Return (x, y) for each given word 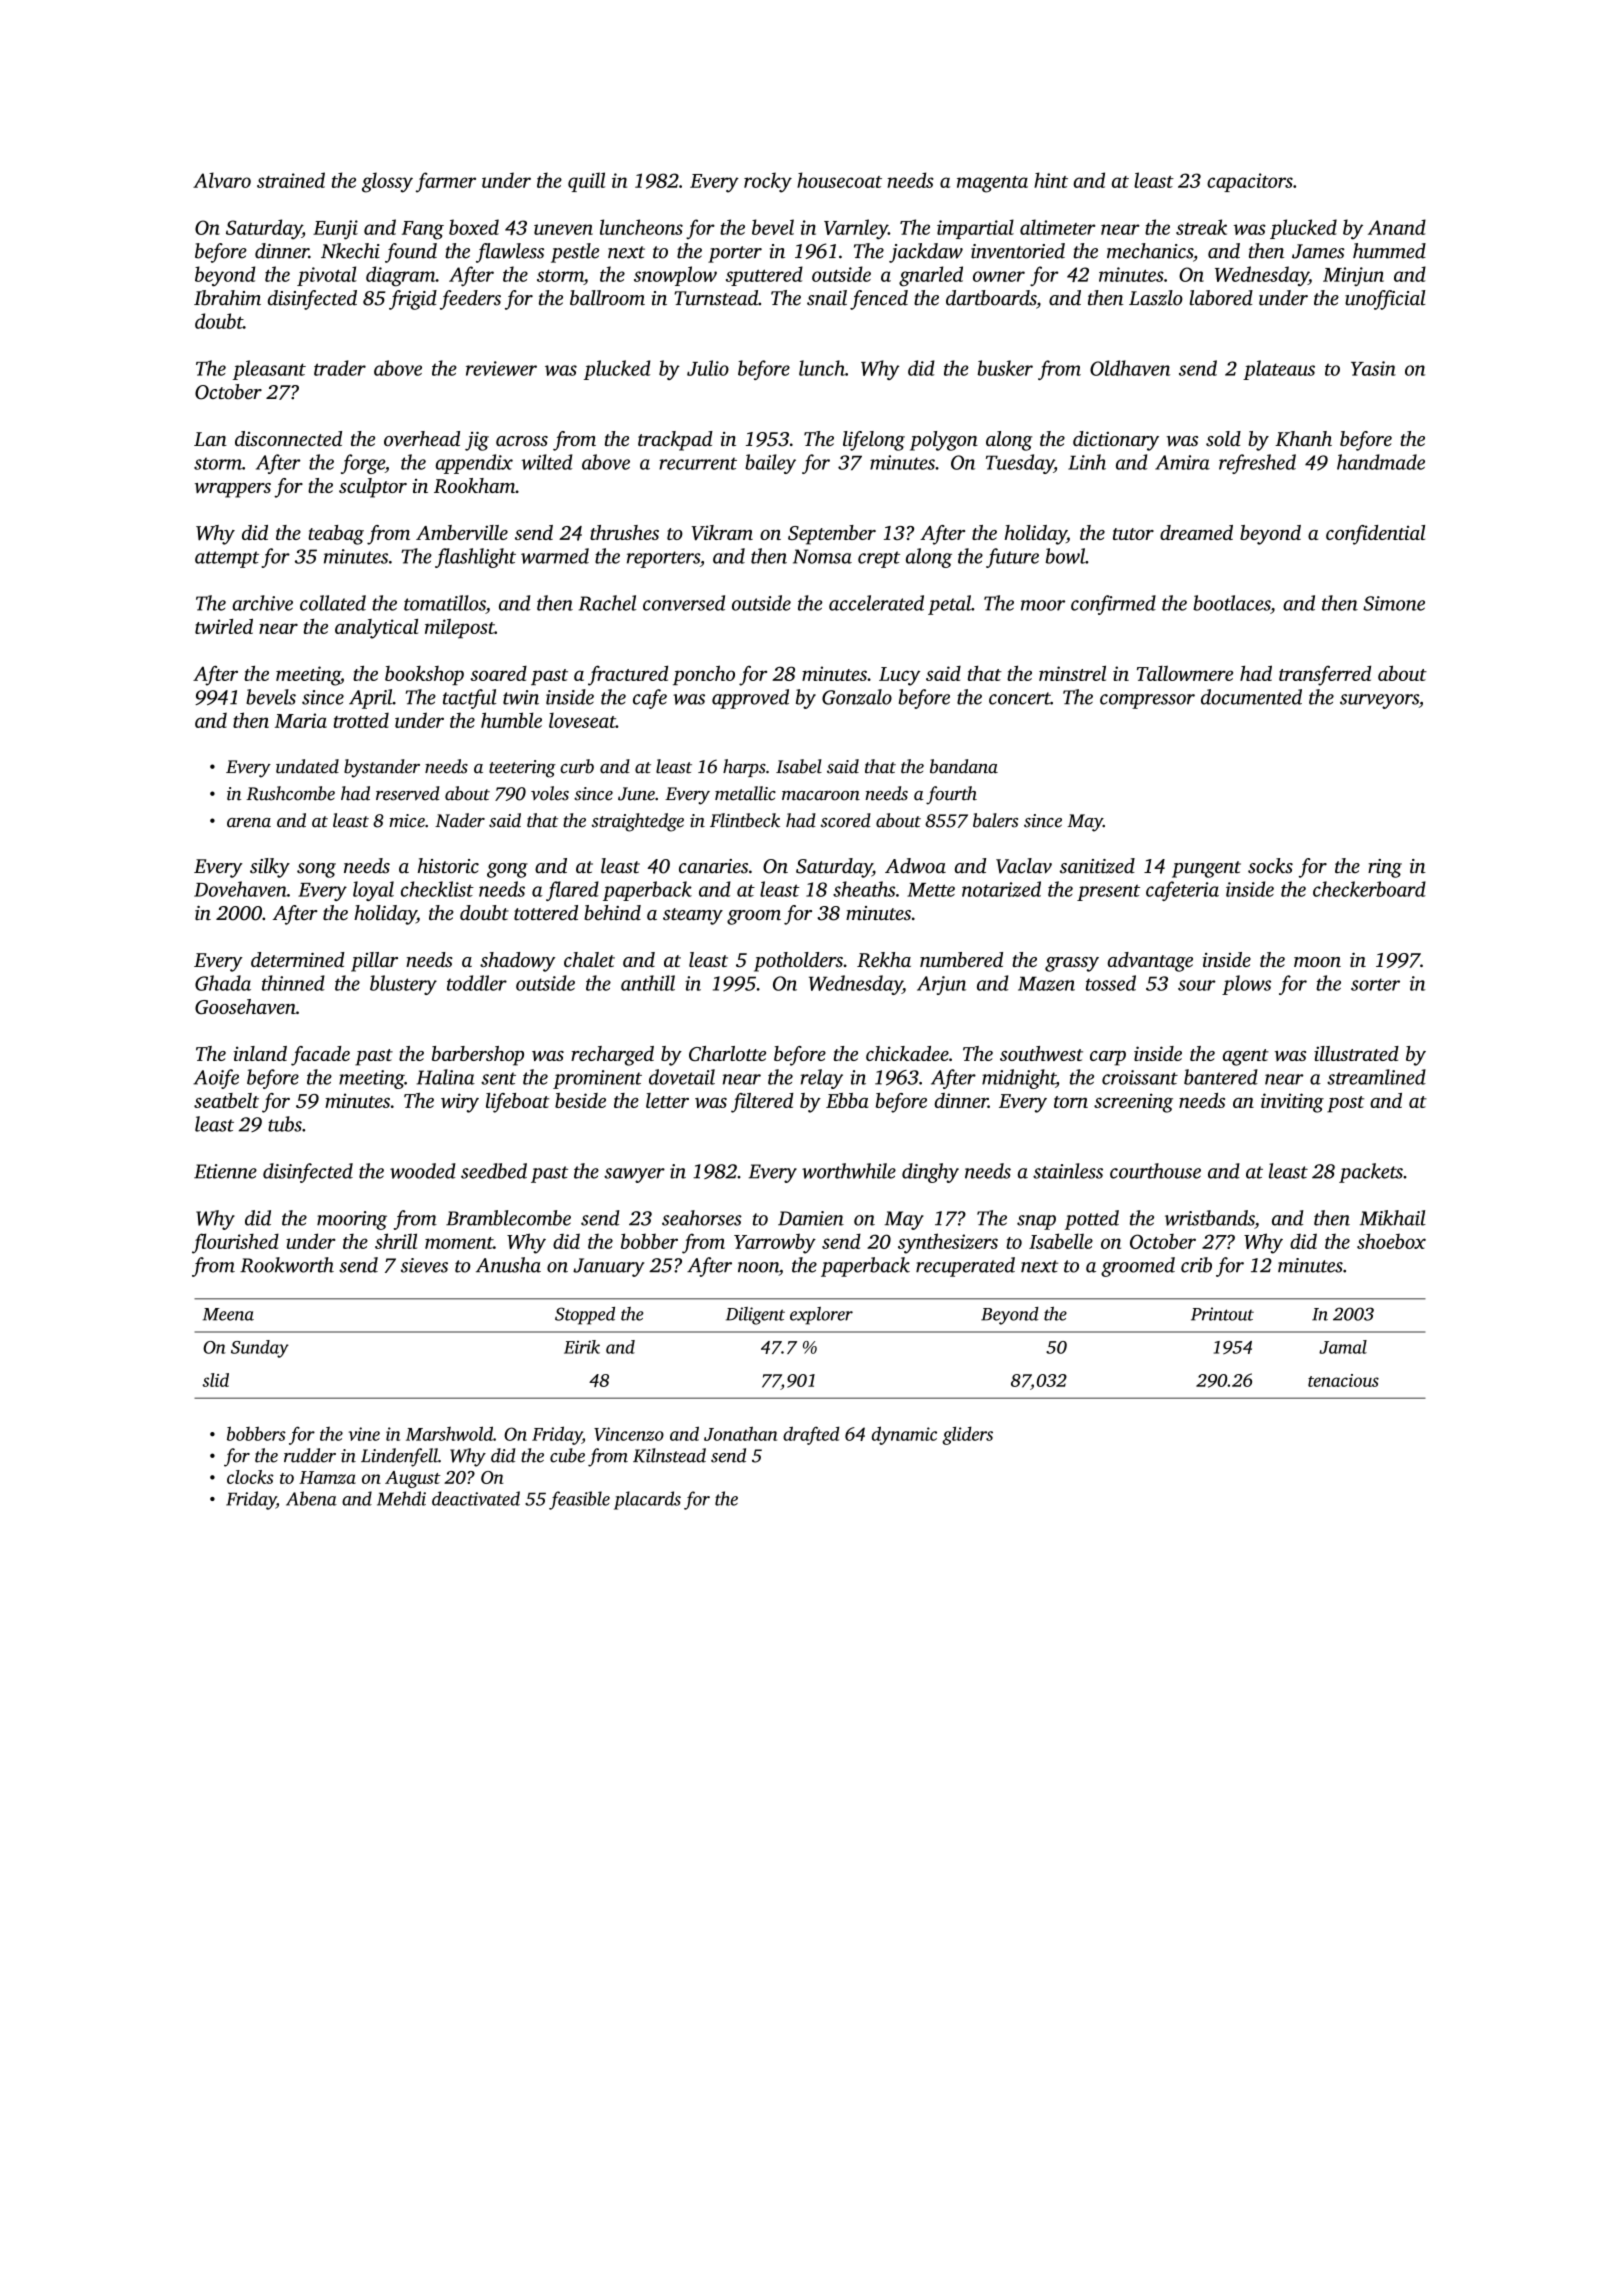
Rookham (475, 485)
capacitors (1250, 182)
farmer (446, 182)
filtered (762, 1103)
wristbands (1210, 1218)
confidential (1375, 535)
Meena (228, 1314)
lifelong (874, 441)
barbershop (478, 1056)
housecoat (839, 180)
